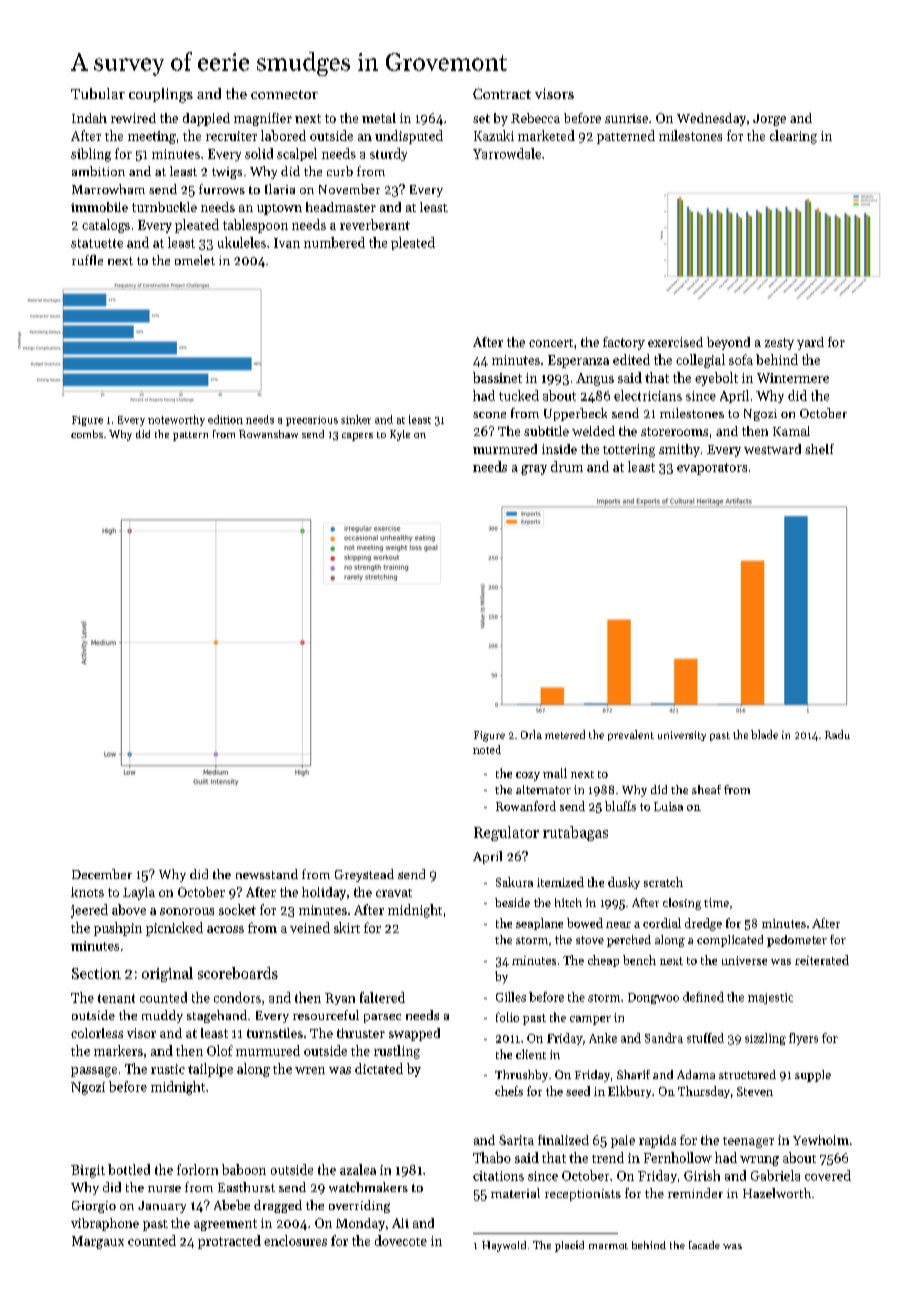 The width and height of the document is (924, 1308). I want to click on connector, so click(284, 94).
